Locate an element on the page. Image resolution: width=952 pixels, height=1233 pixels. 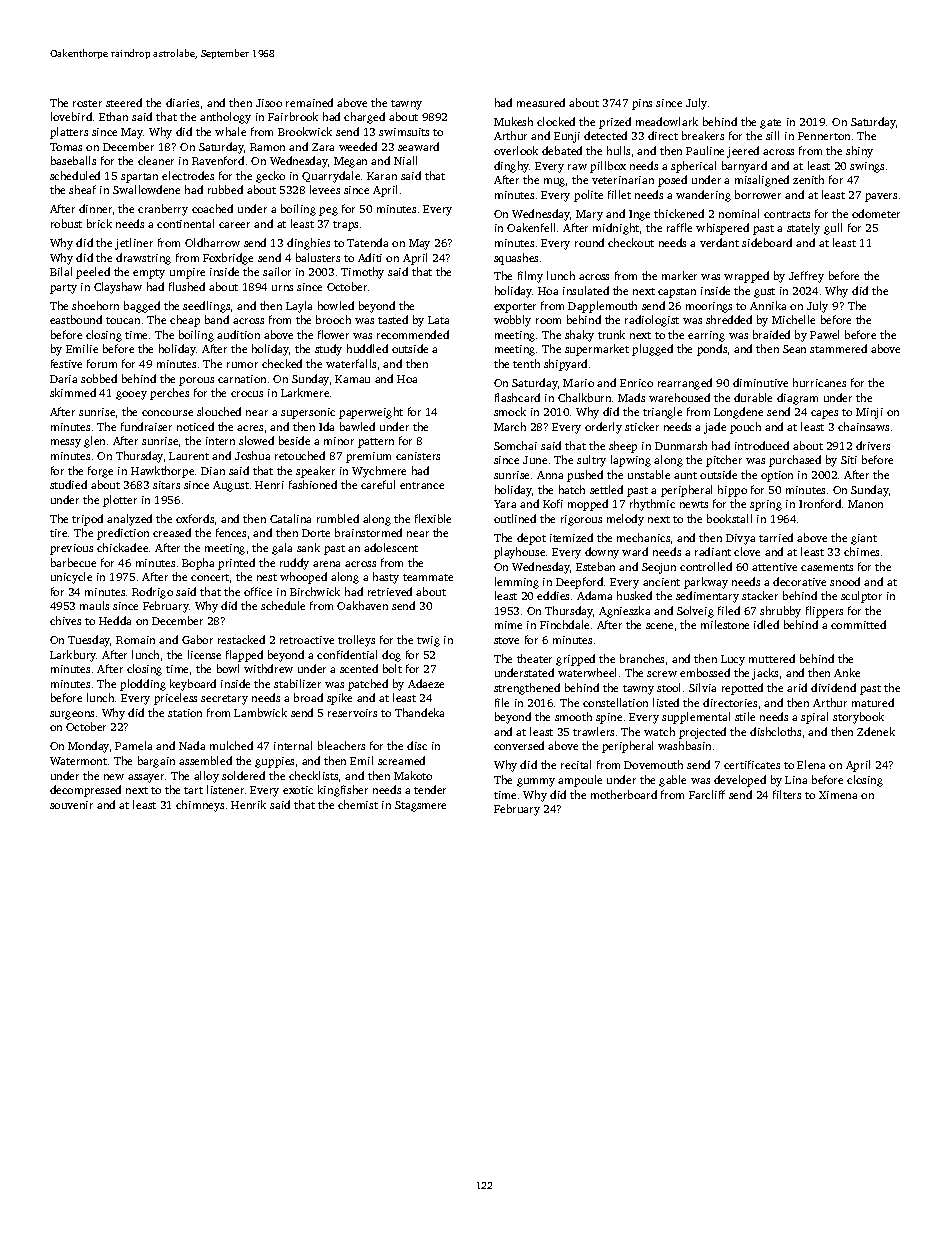
flexible is located at coordinates (433, 518).
